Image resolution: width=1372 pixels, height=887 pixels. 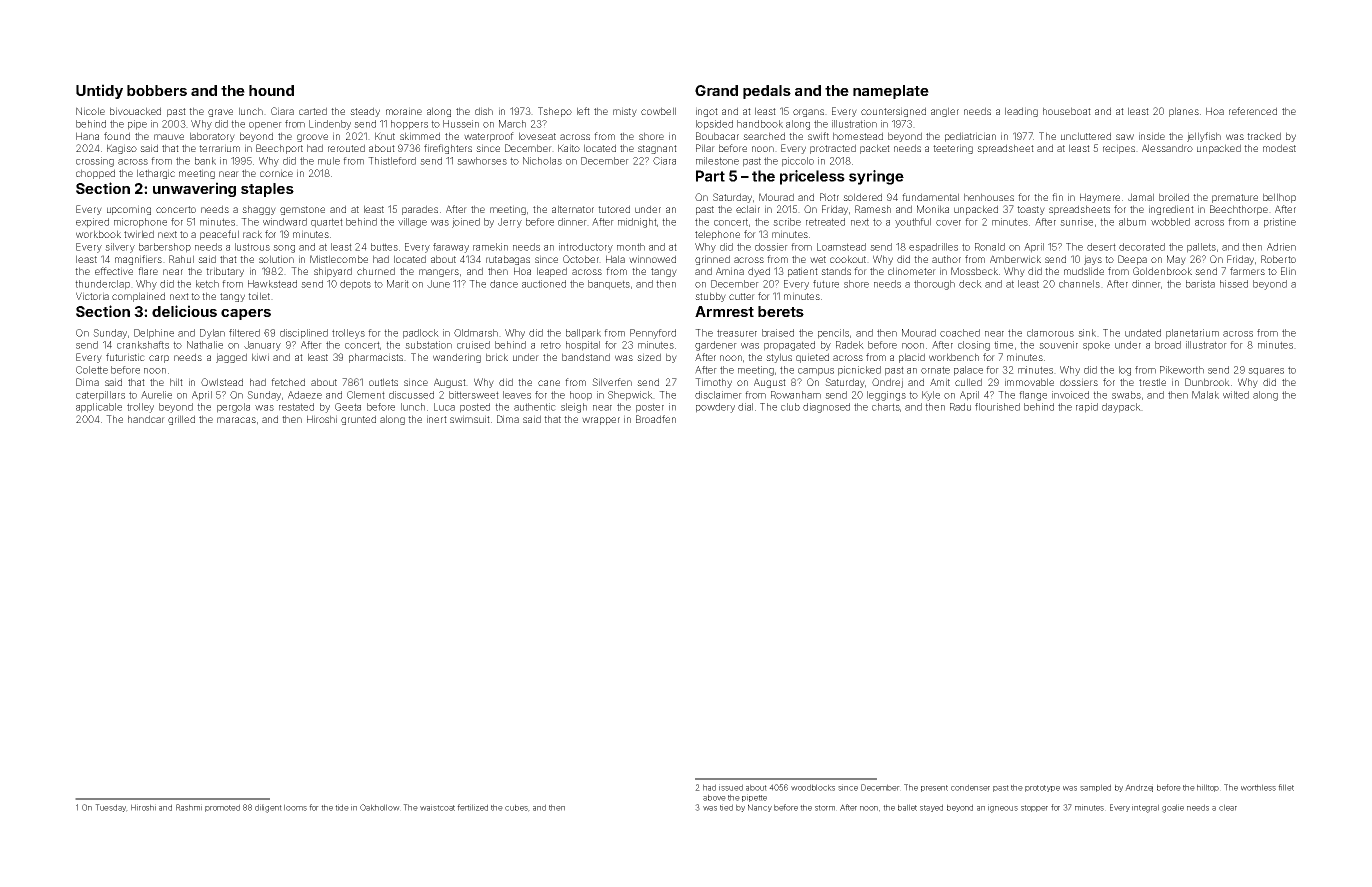 What do you see at coordinates (1067, 111) in the screenshot?
I see `houseboat` at bounding box center [1067, 111].
